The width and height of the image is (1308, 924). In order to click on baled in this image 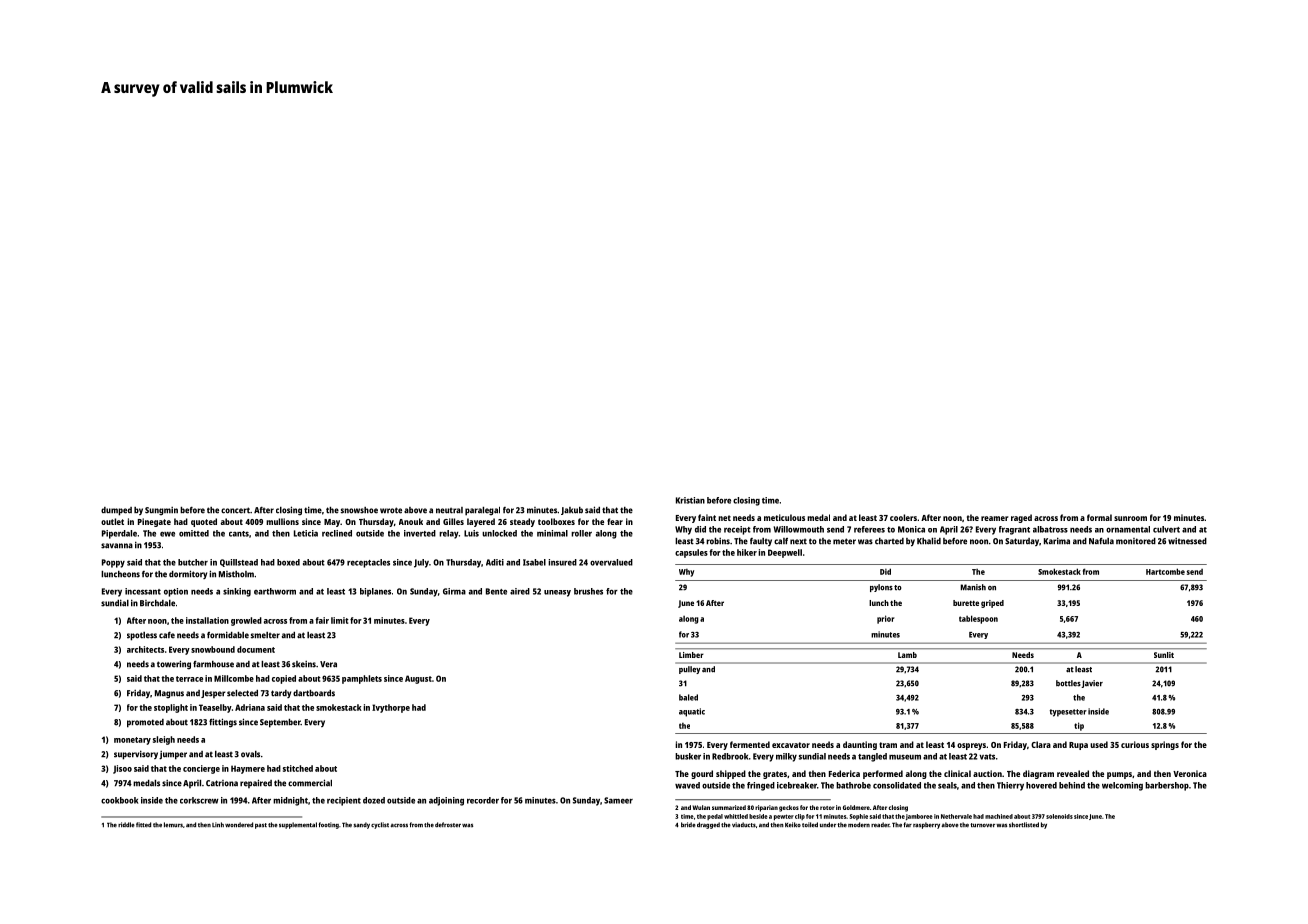, I will do `click(688, 697)`.
